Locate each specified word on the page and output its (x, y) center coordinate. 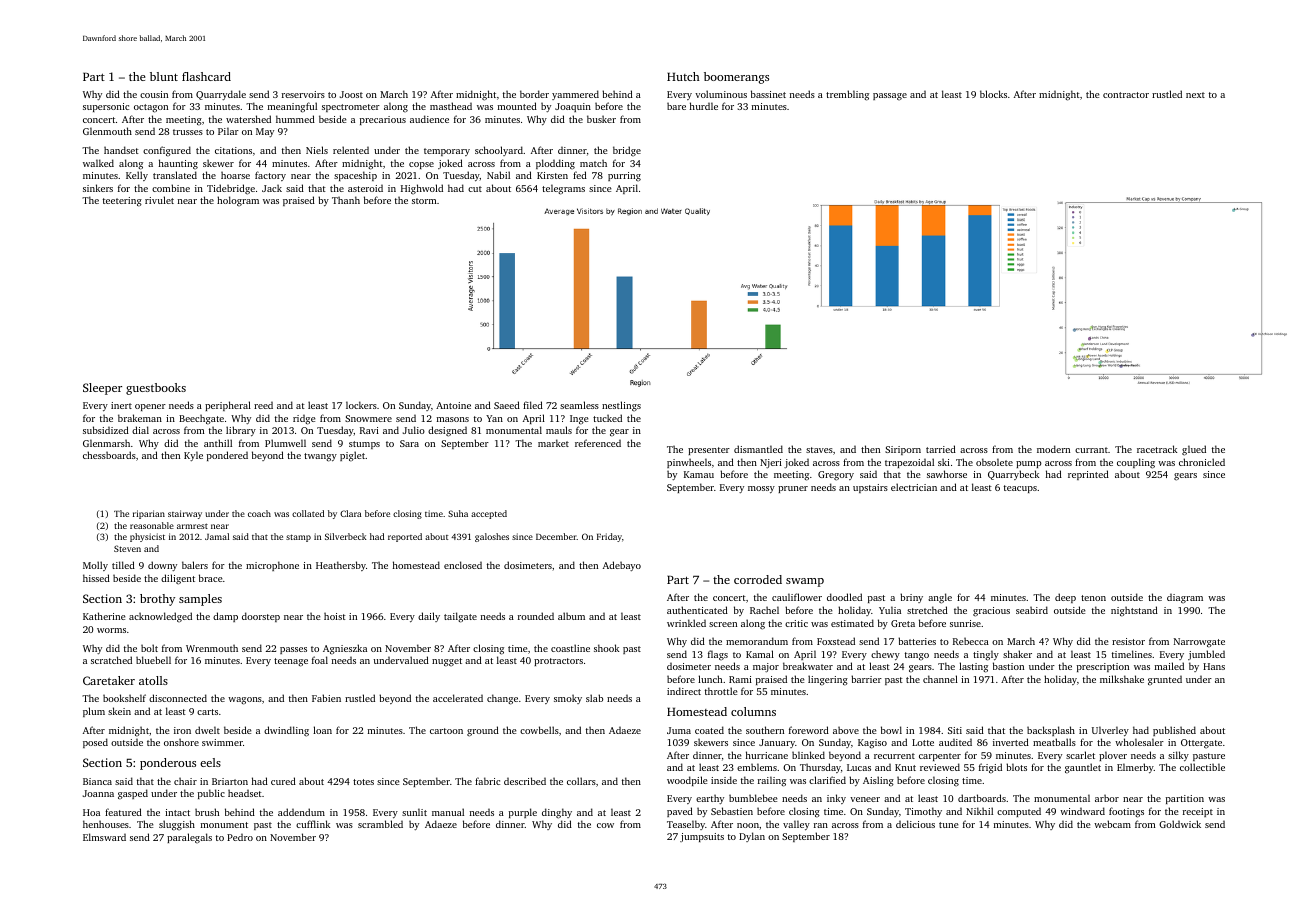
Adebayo (622, 566)
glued (1194, 450)
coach (259, 513)
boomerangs (736, 78)
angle (940, 598)
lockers (361, 405)
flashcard (206, 76)
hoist (335, 616)
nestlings (621, 406)
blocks (993, 94)
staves (819, 450)
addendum (301, 812)
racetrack (1157, 449)
